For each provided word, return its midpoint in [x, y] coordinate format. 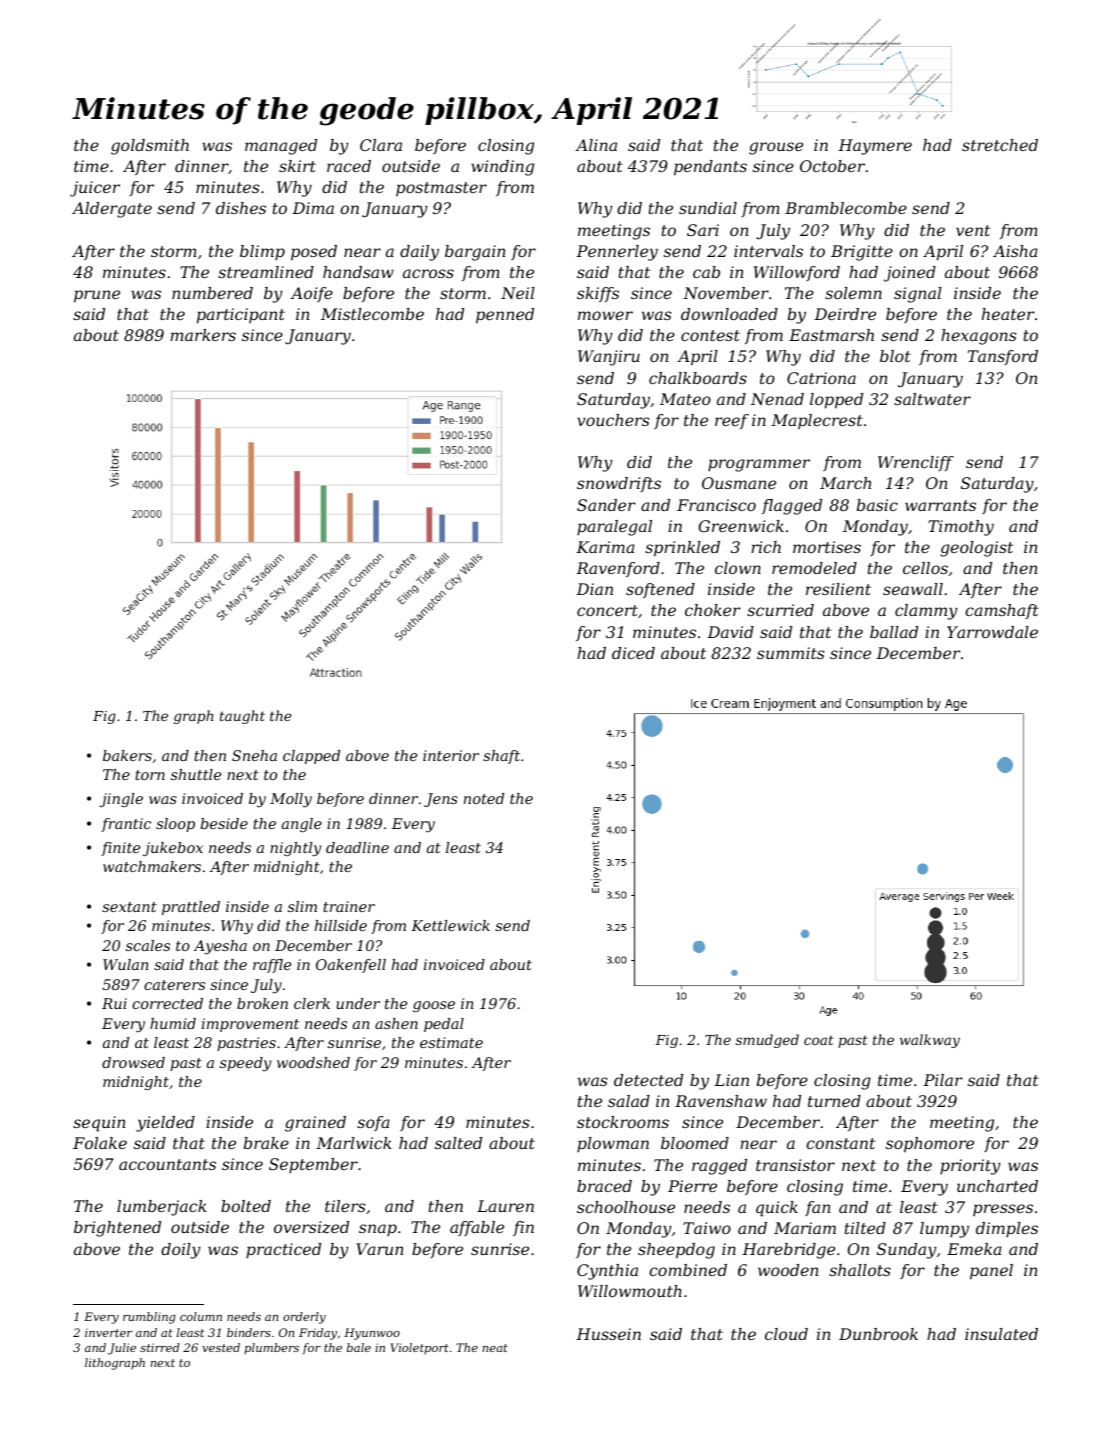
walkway [930, 1041]
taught [242, 717]
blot [895, 356]
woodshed [313, 1062]
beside [224, 823]
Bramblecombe [846, 208]
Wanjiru [609, 358]
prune [97, 296]
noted [484, 798]
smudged [767, 1041]
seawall [913, 589]
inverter [109, 1332]
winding [502, 168]
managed [281, 147]
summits [791, 653]
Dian [594, 589]
